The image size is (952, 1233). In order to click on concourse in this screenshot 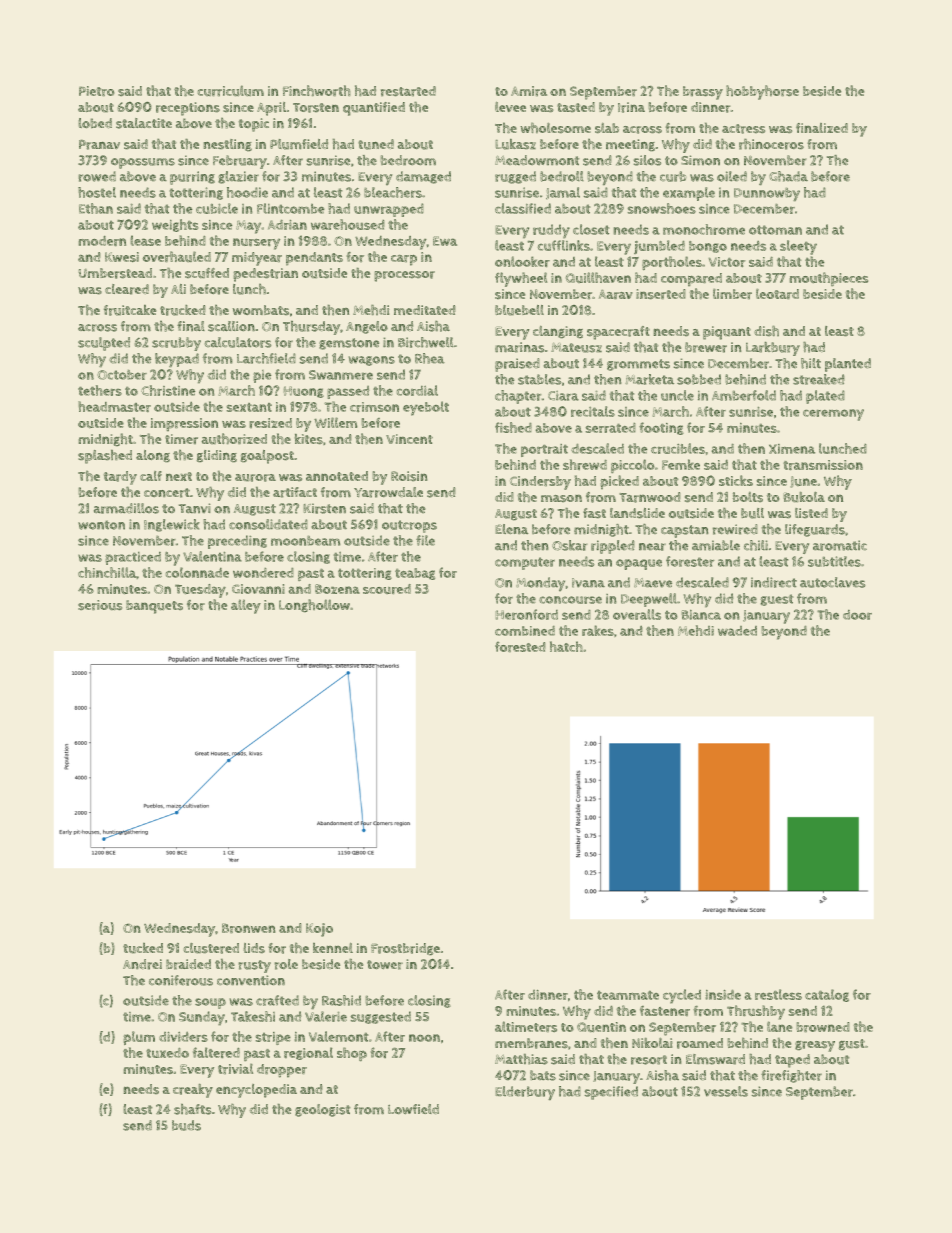, I will do `click(570, 600)`.
